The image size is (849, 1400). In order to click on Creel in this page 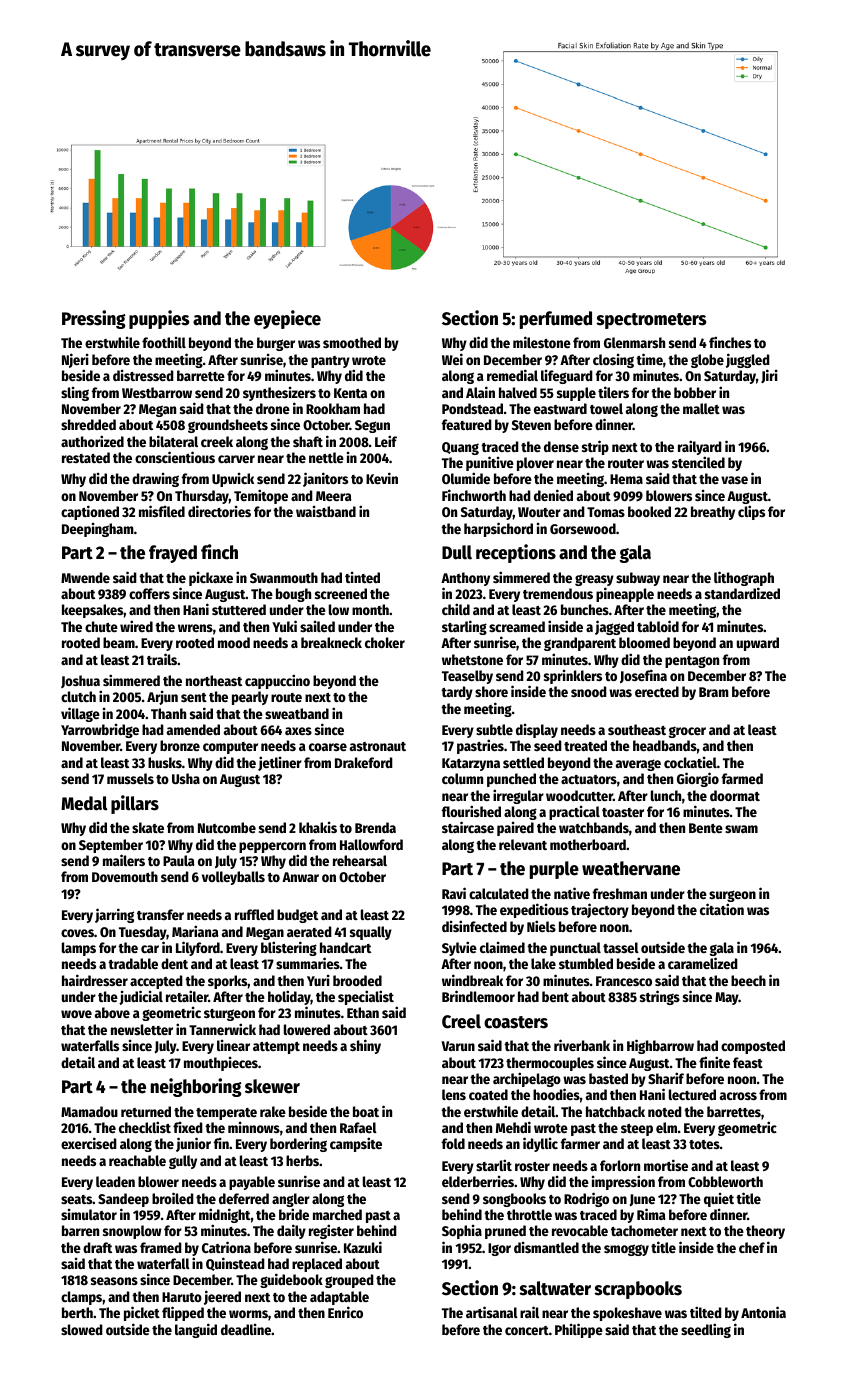, I will do `click(461, 1021)`.
